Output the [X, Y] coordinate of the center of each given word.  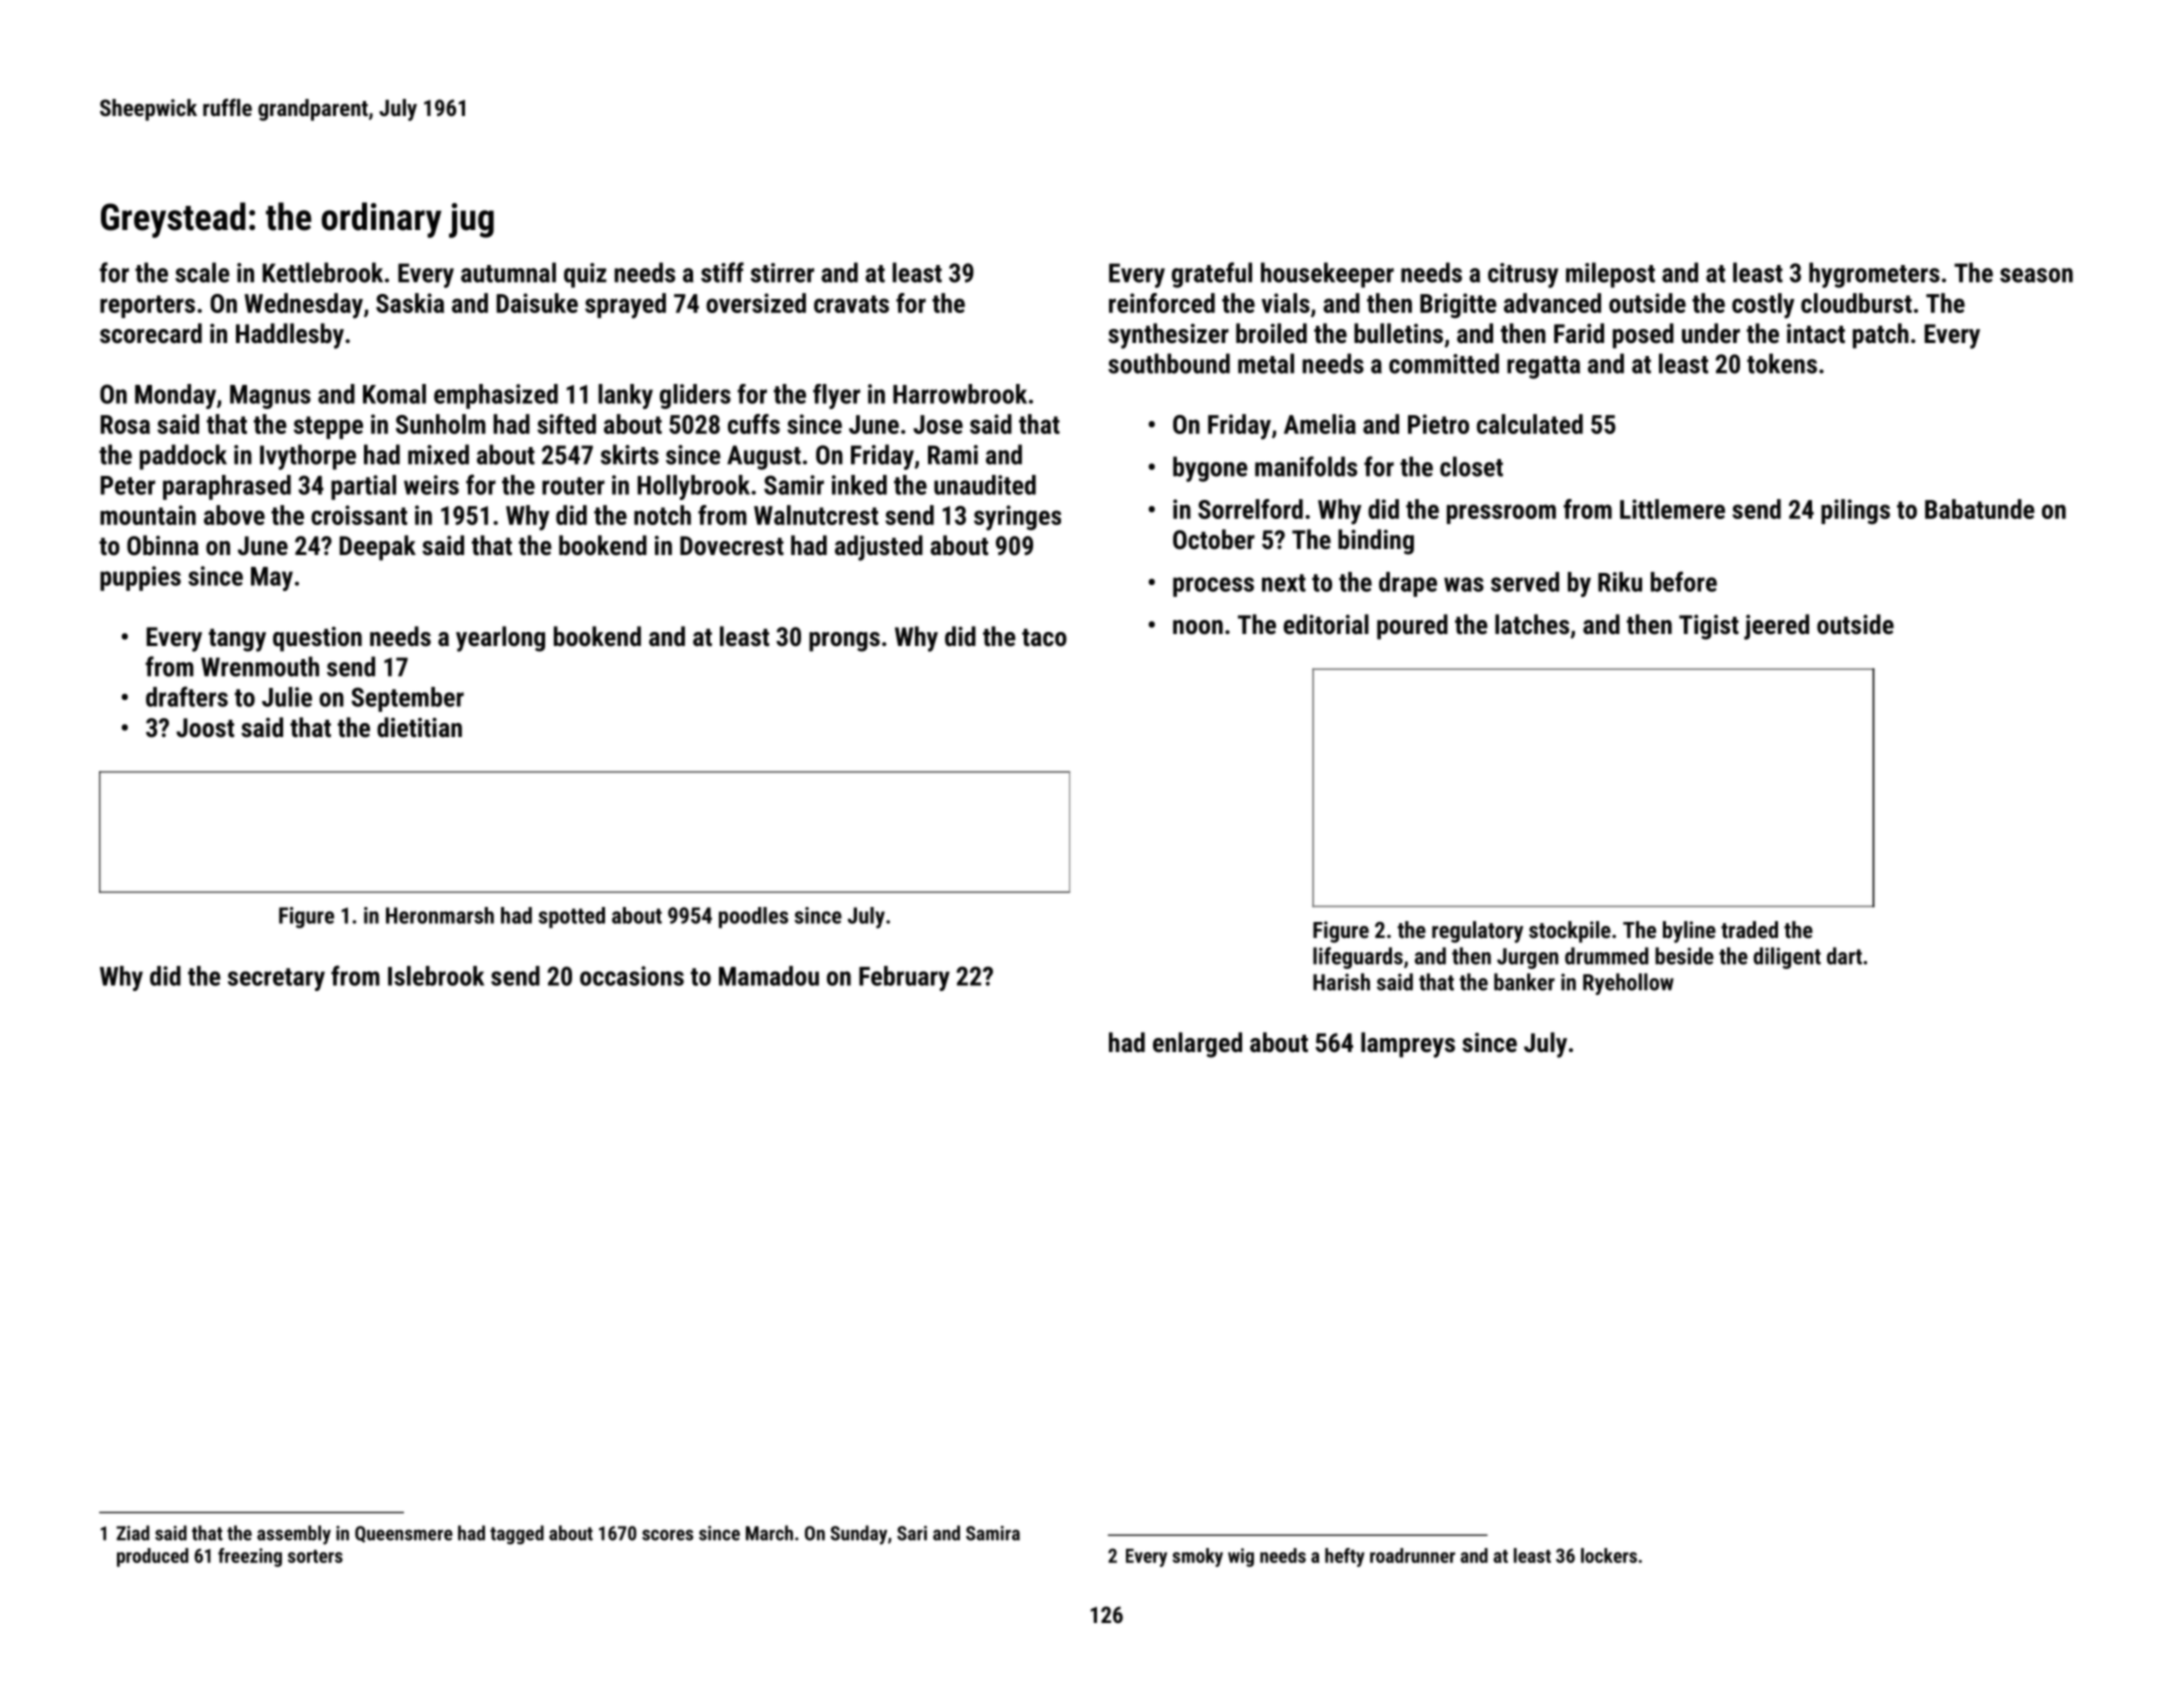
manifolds [1306, 466]
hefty [1345, 1557]
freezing [250, 1557]
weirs [431, 485]
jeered [1776, 627]
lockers [1609, 1555]
